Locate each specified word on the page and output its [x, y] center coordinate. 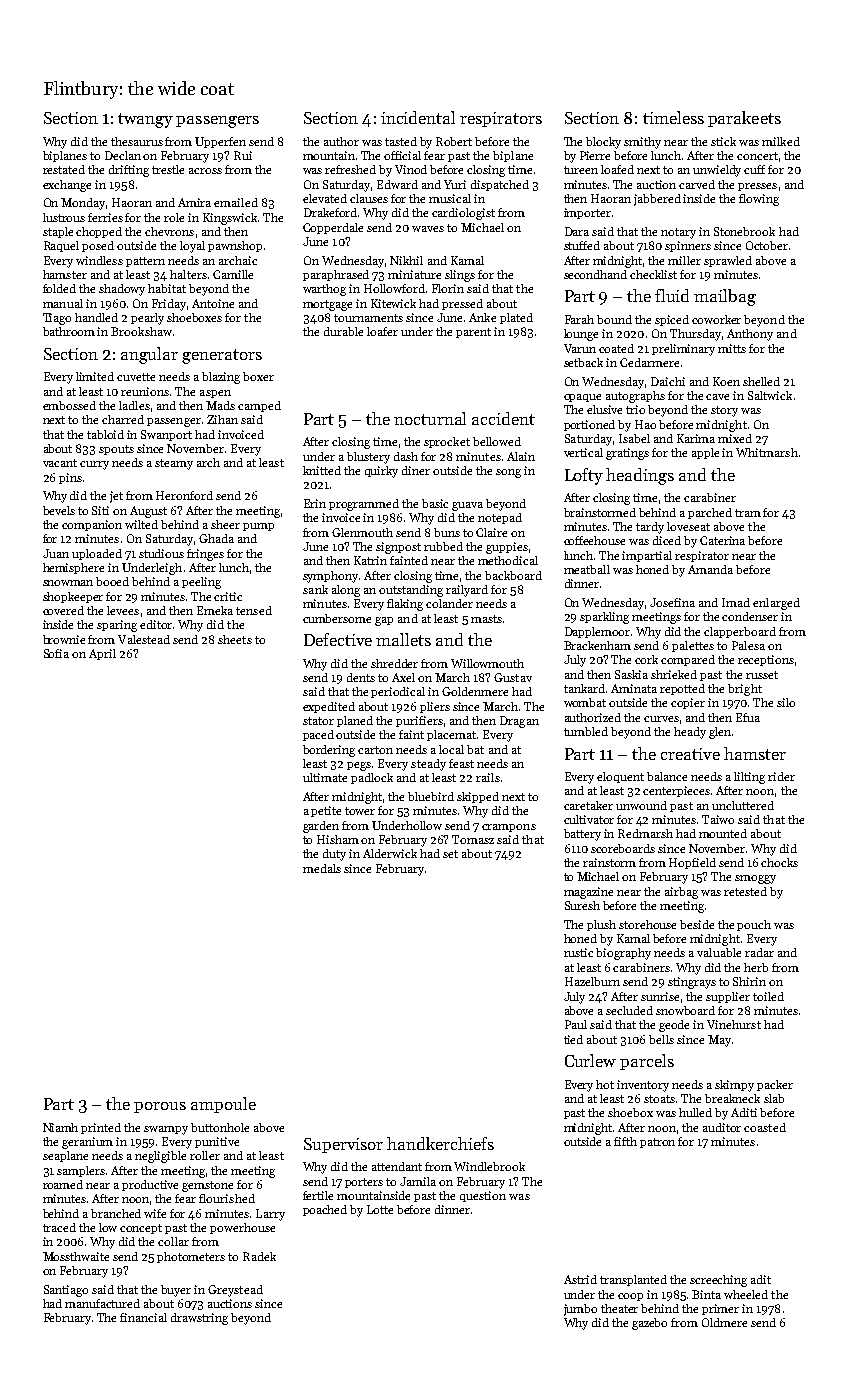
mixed [735, 438]
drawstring [199, 1319]
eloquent [620, 777]
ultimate [325, 777]
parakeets [744, 119]
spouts [116, 450]
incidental [418, 117]
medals [322, 868]
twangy [145, 120]
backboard [513, 575]
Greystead [235, 1291]
